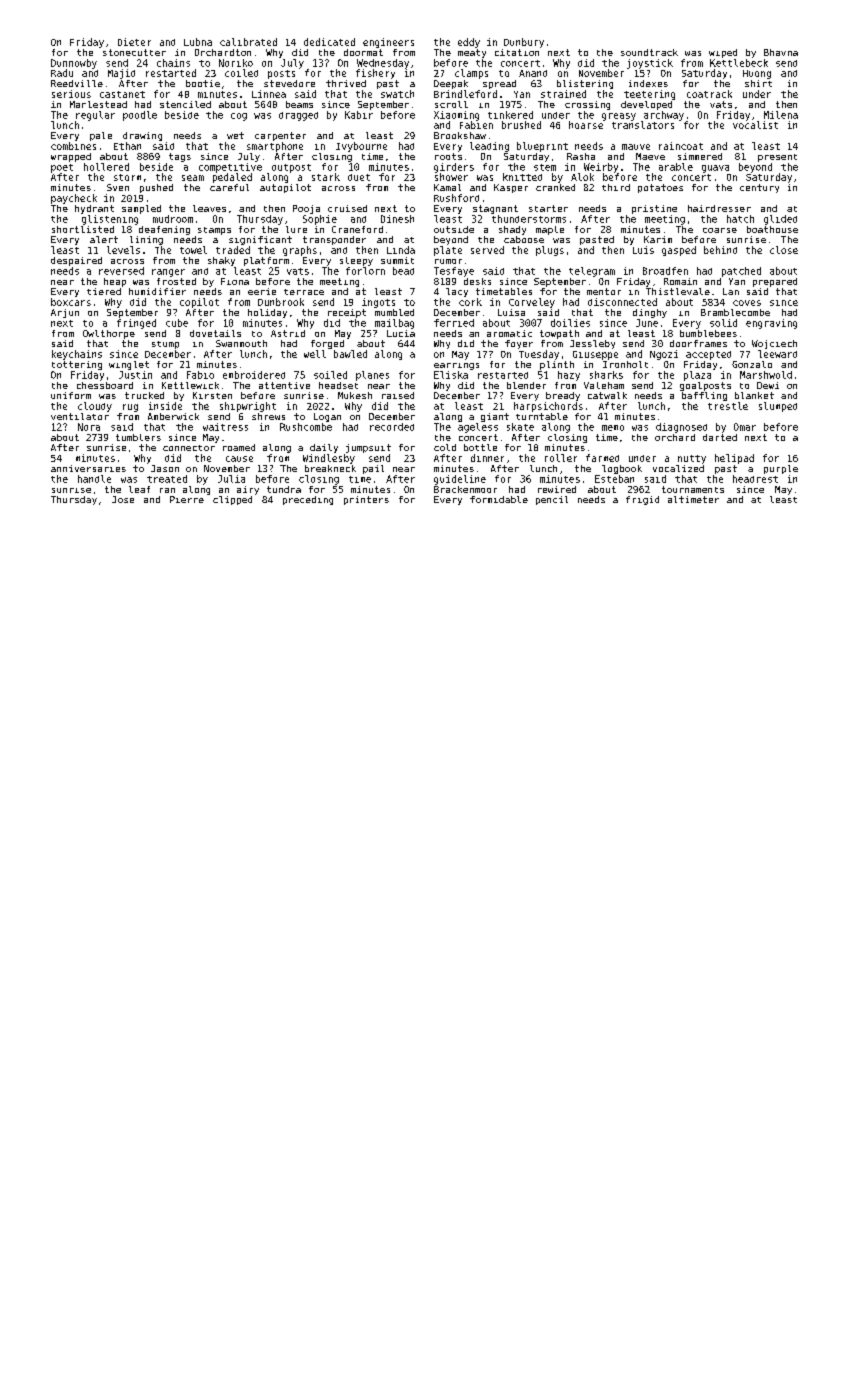 The height and width of the document is (1400, 849). What do you see at coordinates (88, 468) in the document?
I see `anniversaries` at bounding box center [88, 468].
